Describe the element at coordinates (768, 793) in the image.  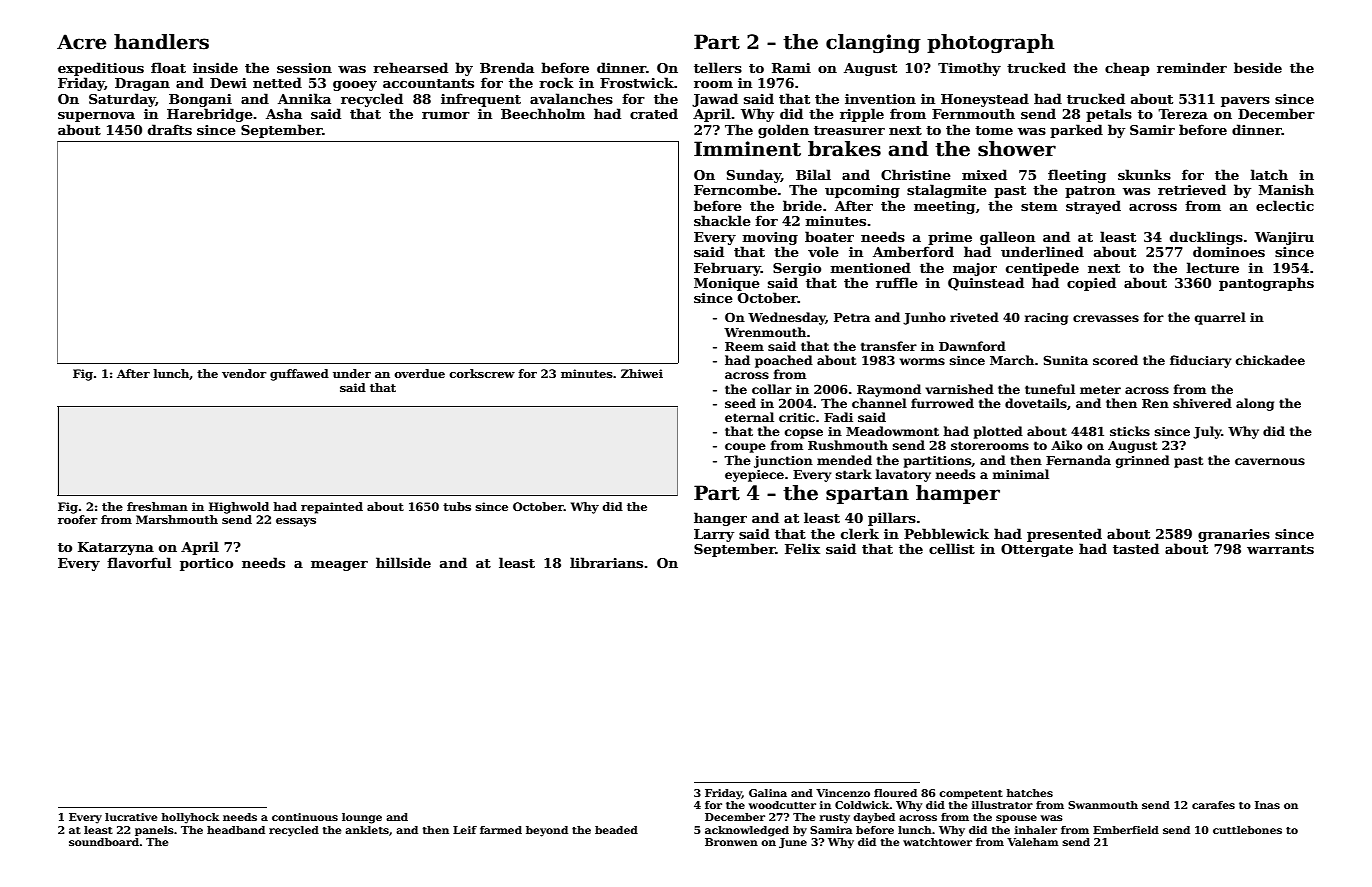
I see `Galina` at that location.
